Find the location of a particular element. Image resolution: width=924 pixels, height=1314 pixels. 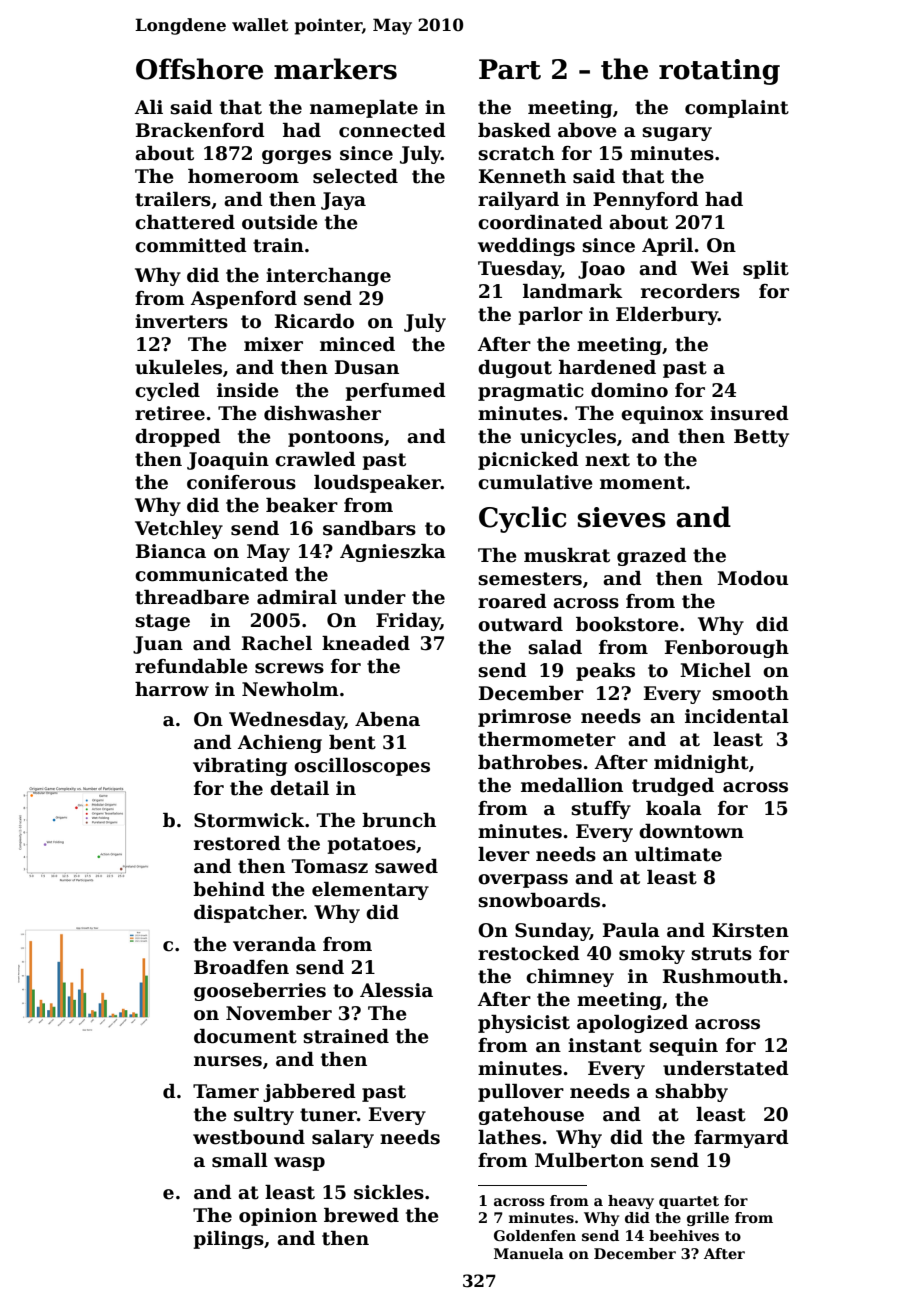

behind is located at coordinates (229, 889).
